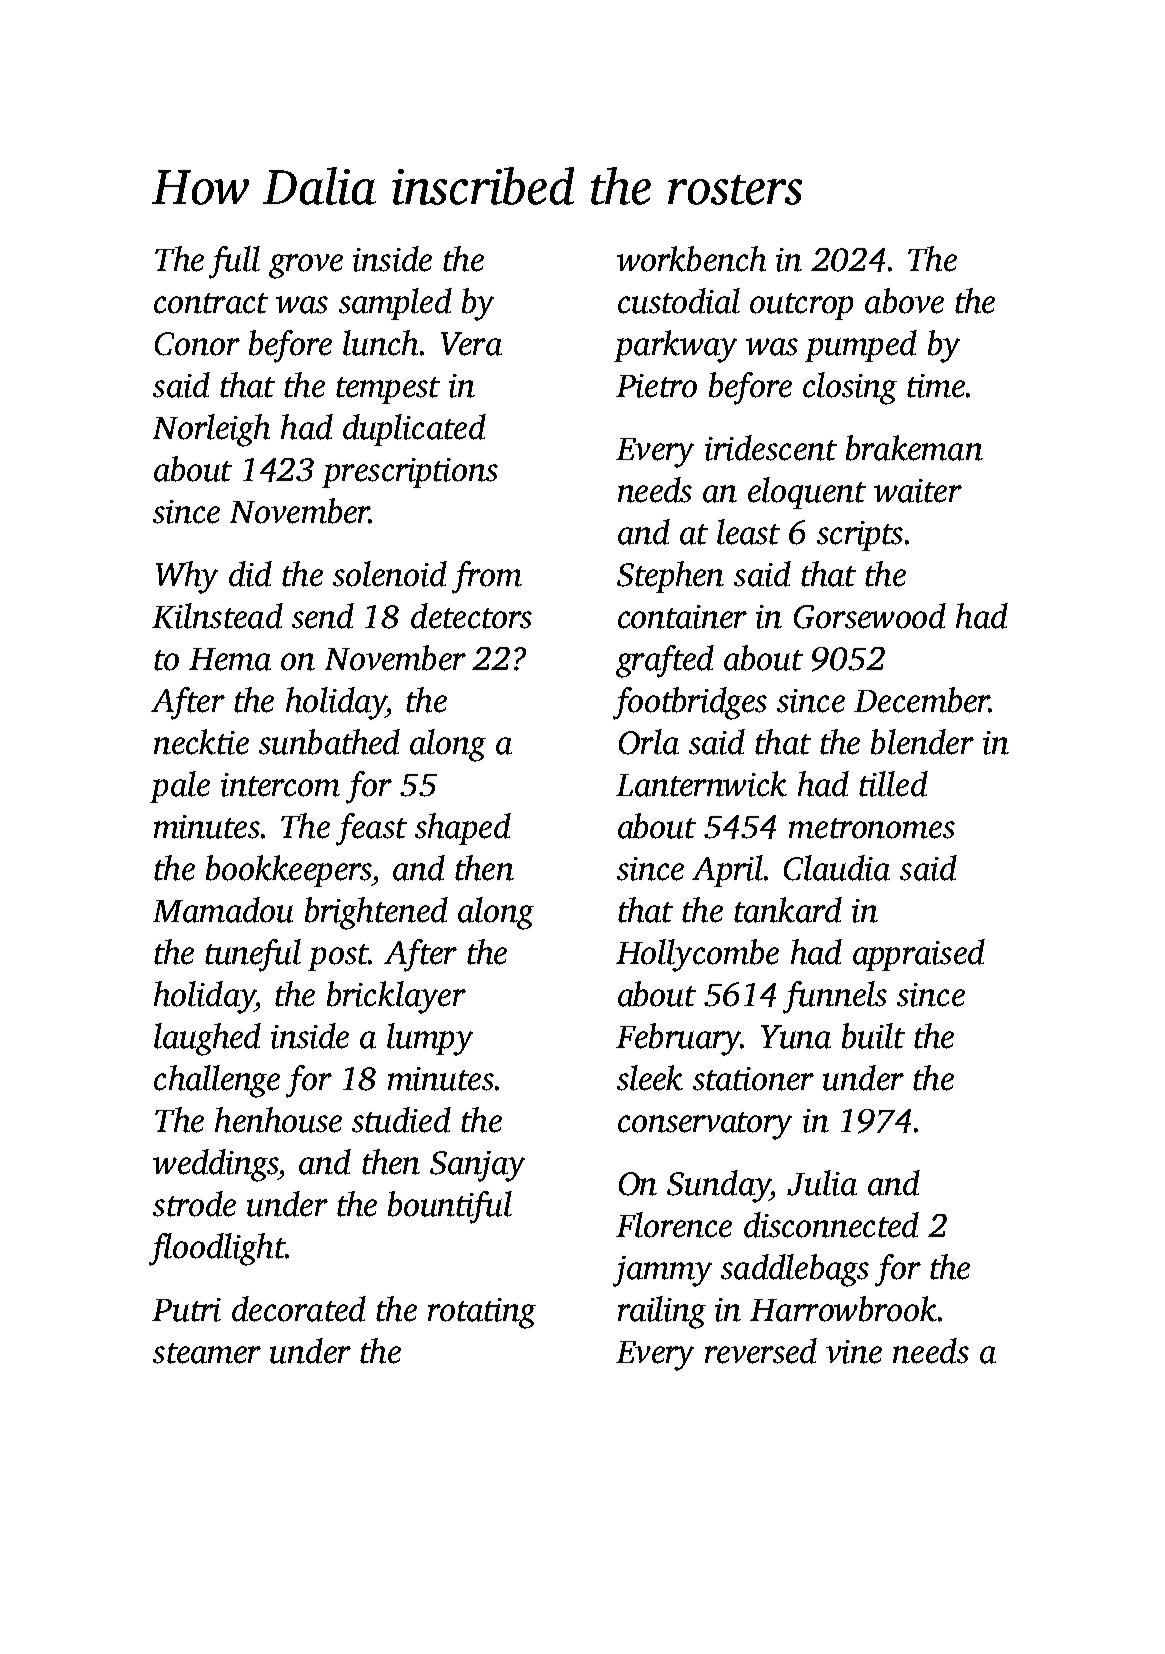 Image resolution: width=1165 pixels, height=1654 pixels. What do you see at coordinates (450, 1207) in the document?
I see `bountiful` at bounding box center [450, 1207].
